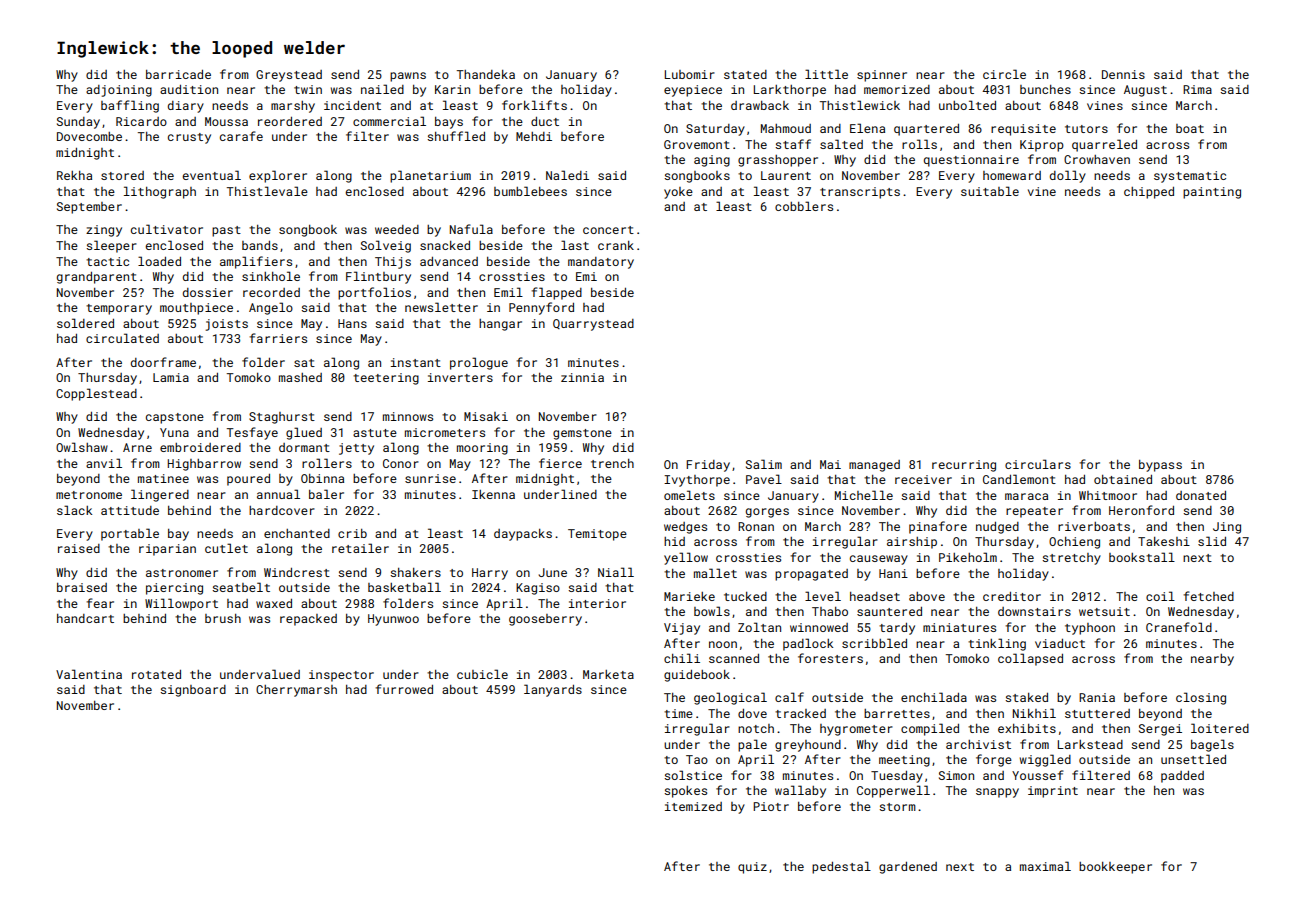 The image size is (1308, 924). I want to click on fetched, so click(1209, 596).
